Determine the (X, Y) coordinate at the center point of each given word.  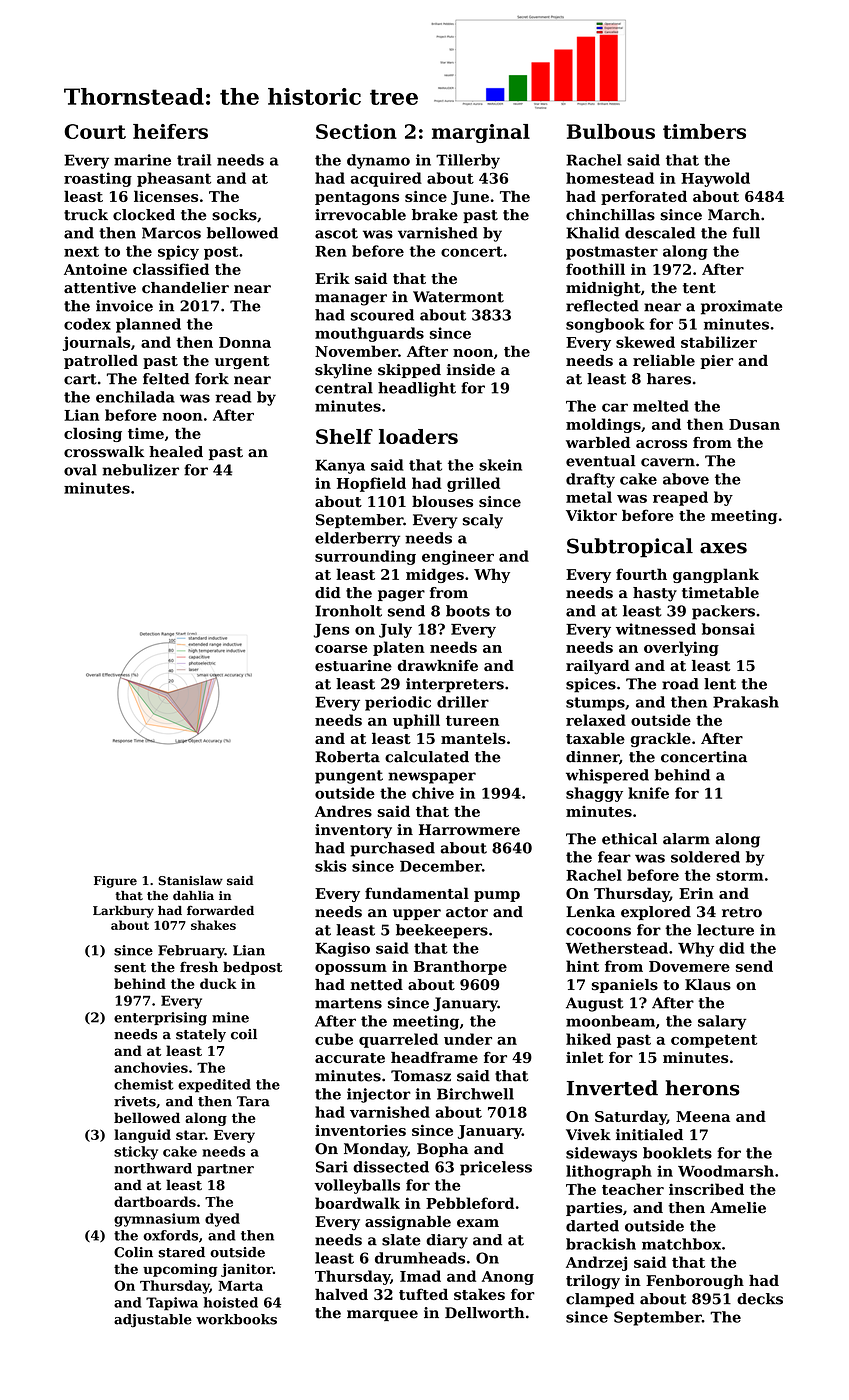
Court (95, 131)
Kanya (340, 466)
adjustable (153, 1321)
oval (80, 470)
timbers (704, 131)
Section (356, 131)
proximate (741, 307)
